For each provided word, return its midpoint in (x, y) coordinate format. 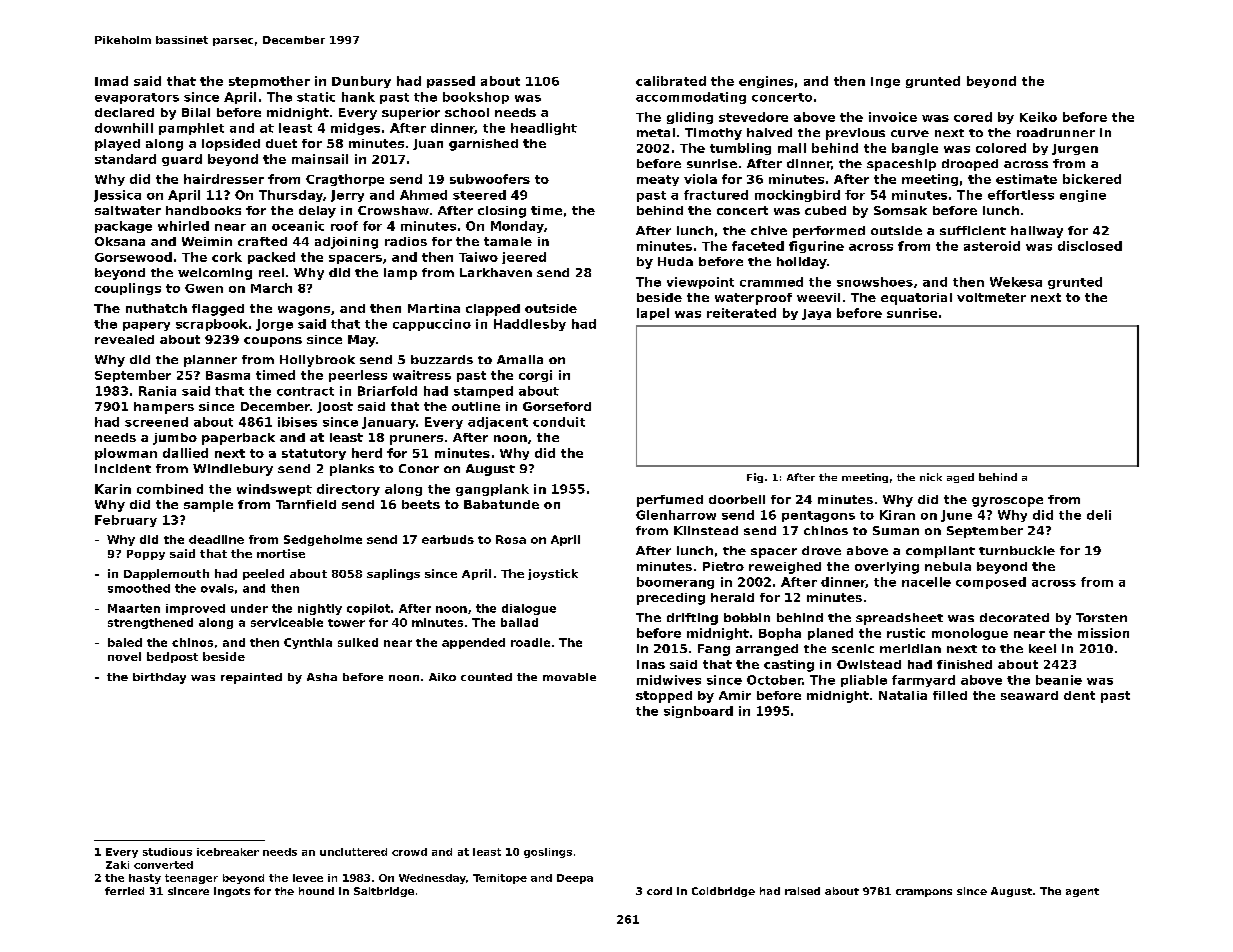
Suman (896, 530)
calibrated (671, 81)
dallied (185, 453)
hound (316, 891)
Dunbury (361, 82)
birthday (159, 678)
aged (960, 478)
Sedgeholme (323, 540)
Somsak (900, 210)
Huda (675, 261)
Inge (885, 82)
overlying (887, 568)
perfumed (670, 501)
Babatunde (501, 504)
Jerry (347, 196)
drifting (692, 619)
